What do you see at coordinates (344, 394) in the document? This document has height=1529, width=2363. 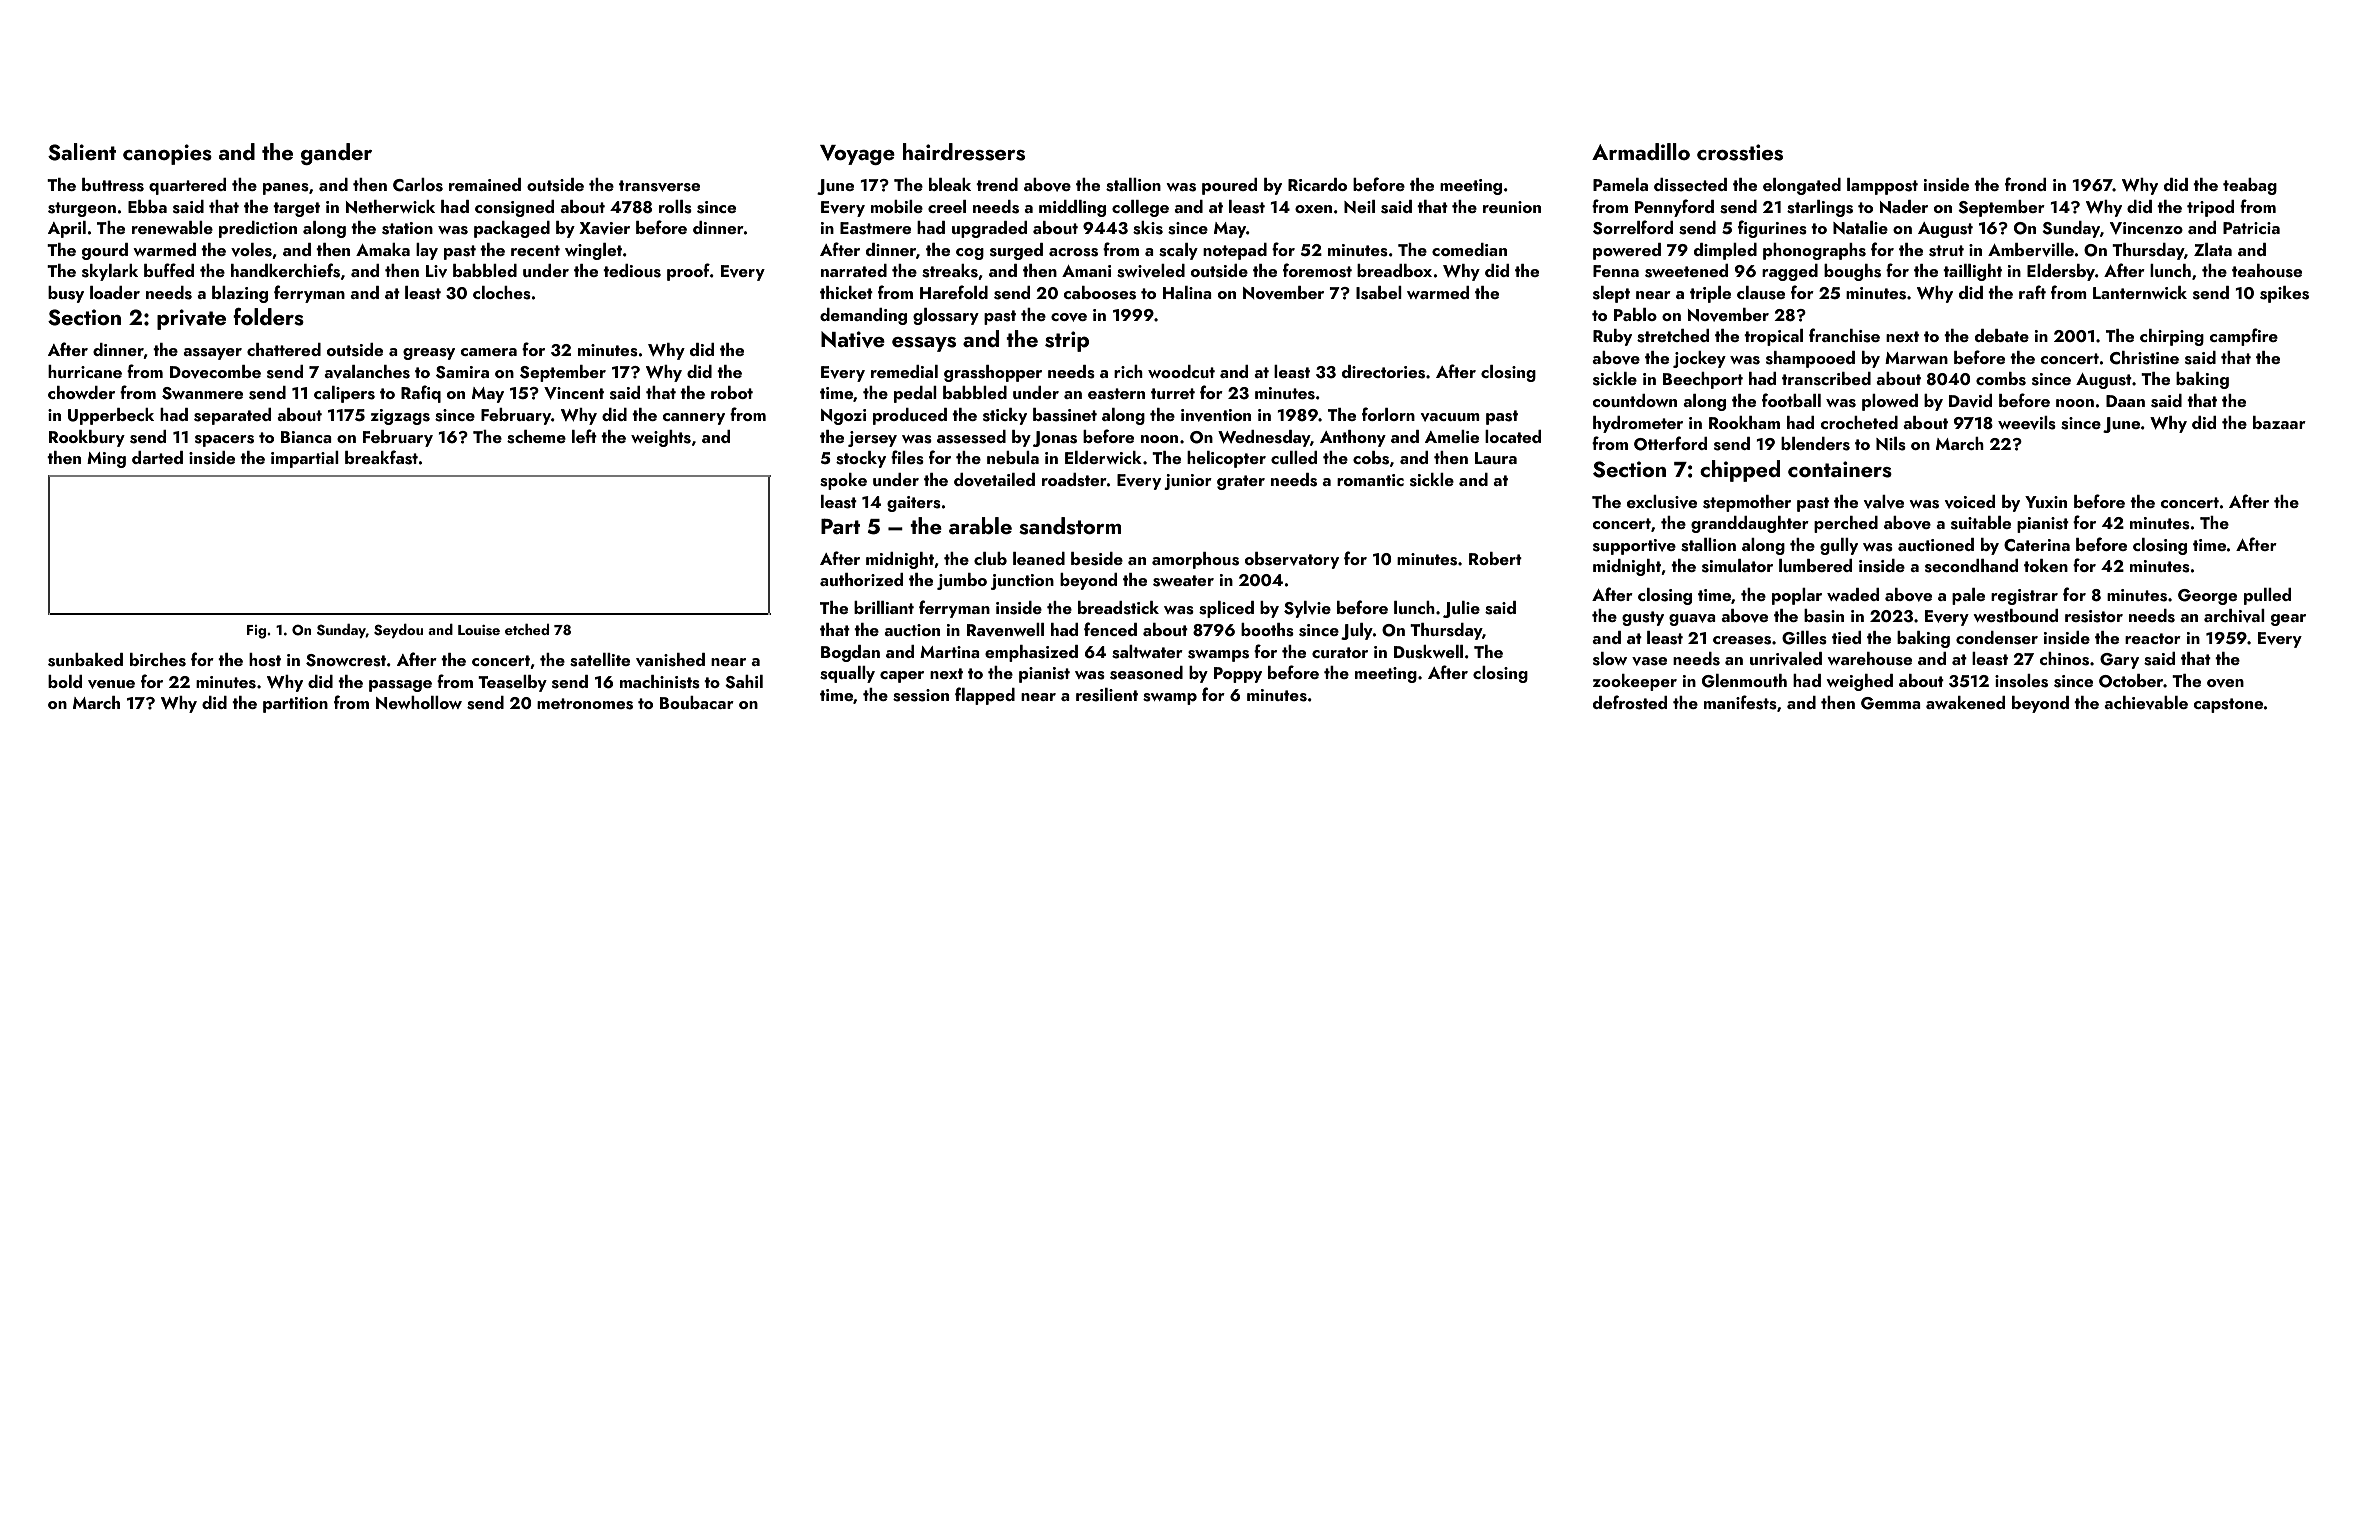 I see `calipers` at bounding box center [344, 394].
